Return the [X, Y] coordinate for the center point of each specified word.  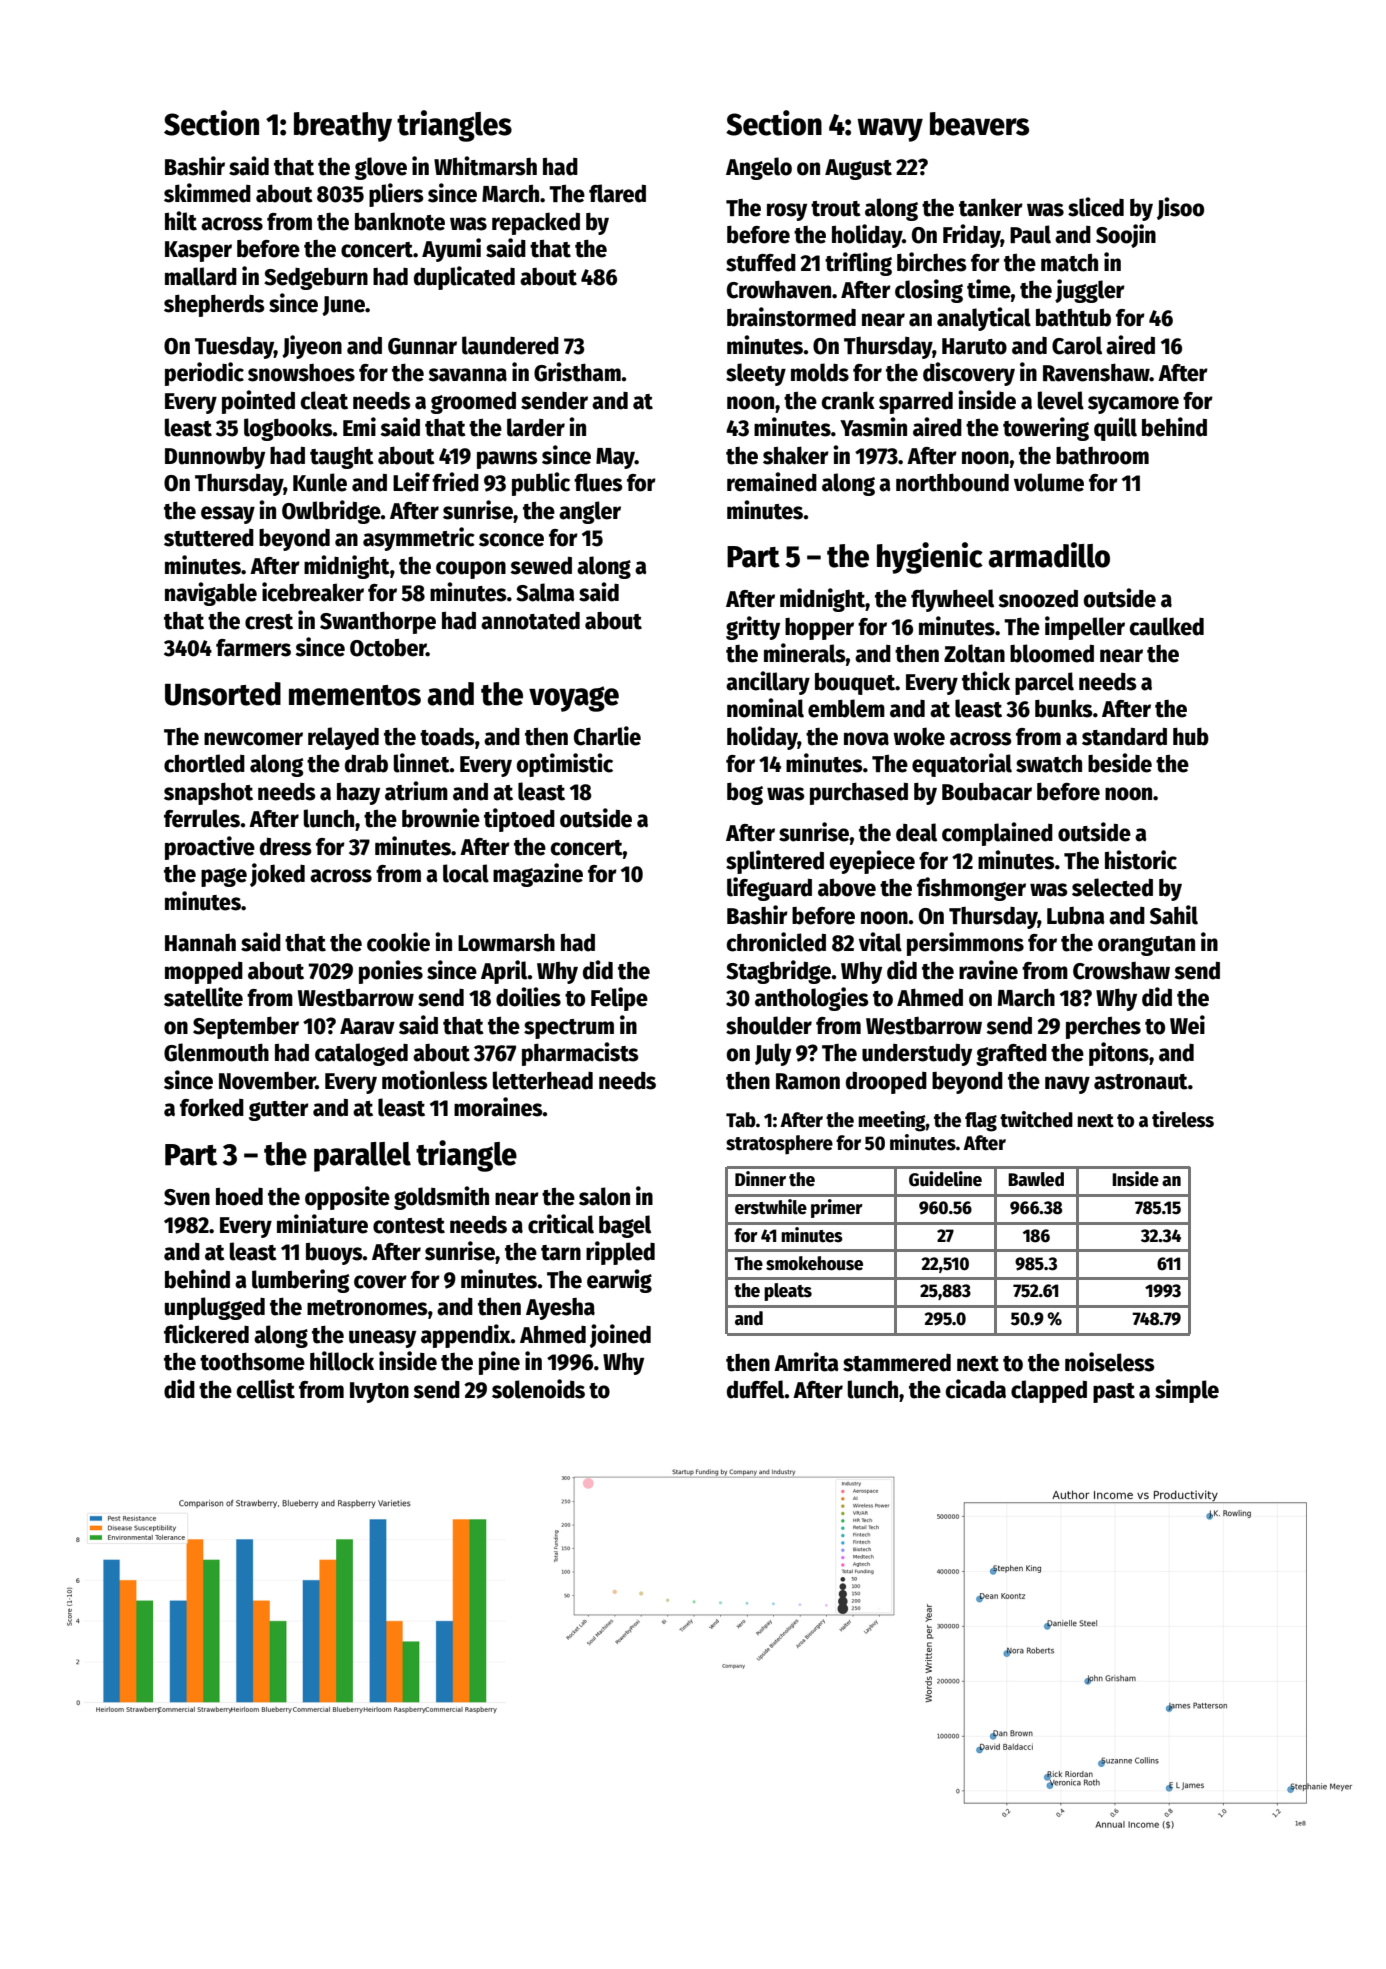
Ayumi [451, 250]
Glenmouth [216, 1052]
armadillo [1049, 555]
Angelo [759, 168]
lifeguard [769, 889]
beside [1120, 763]
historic [1141, 860]
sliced [1096, 207]
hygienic [930, 558]
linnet [422, 763]
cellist [266, 1389]
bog [745, 793]
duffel [756, 1389]
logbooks [288, 429]
